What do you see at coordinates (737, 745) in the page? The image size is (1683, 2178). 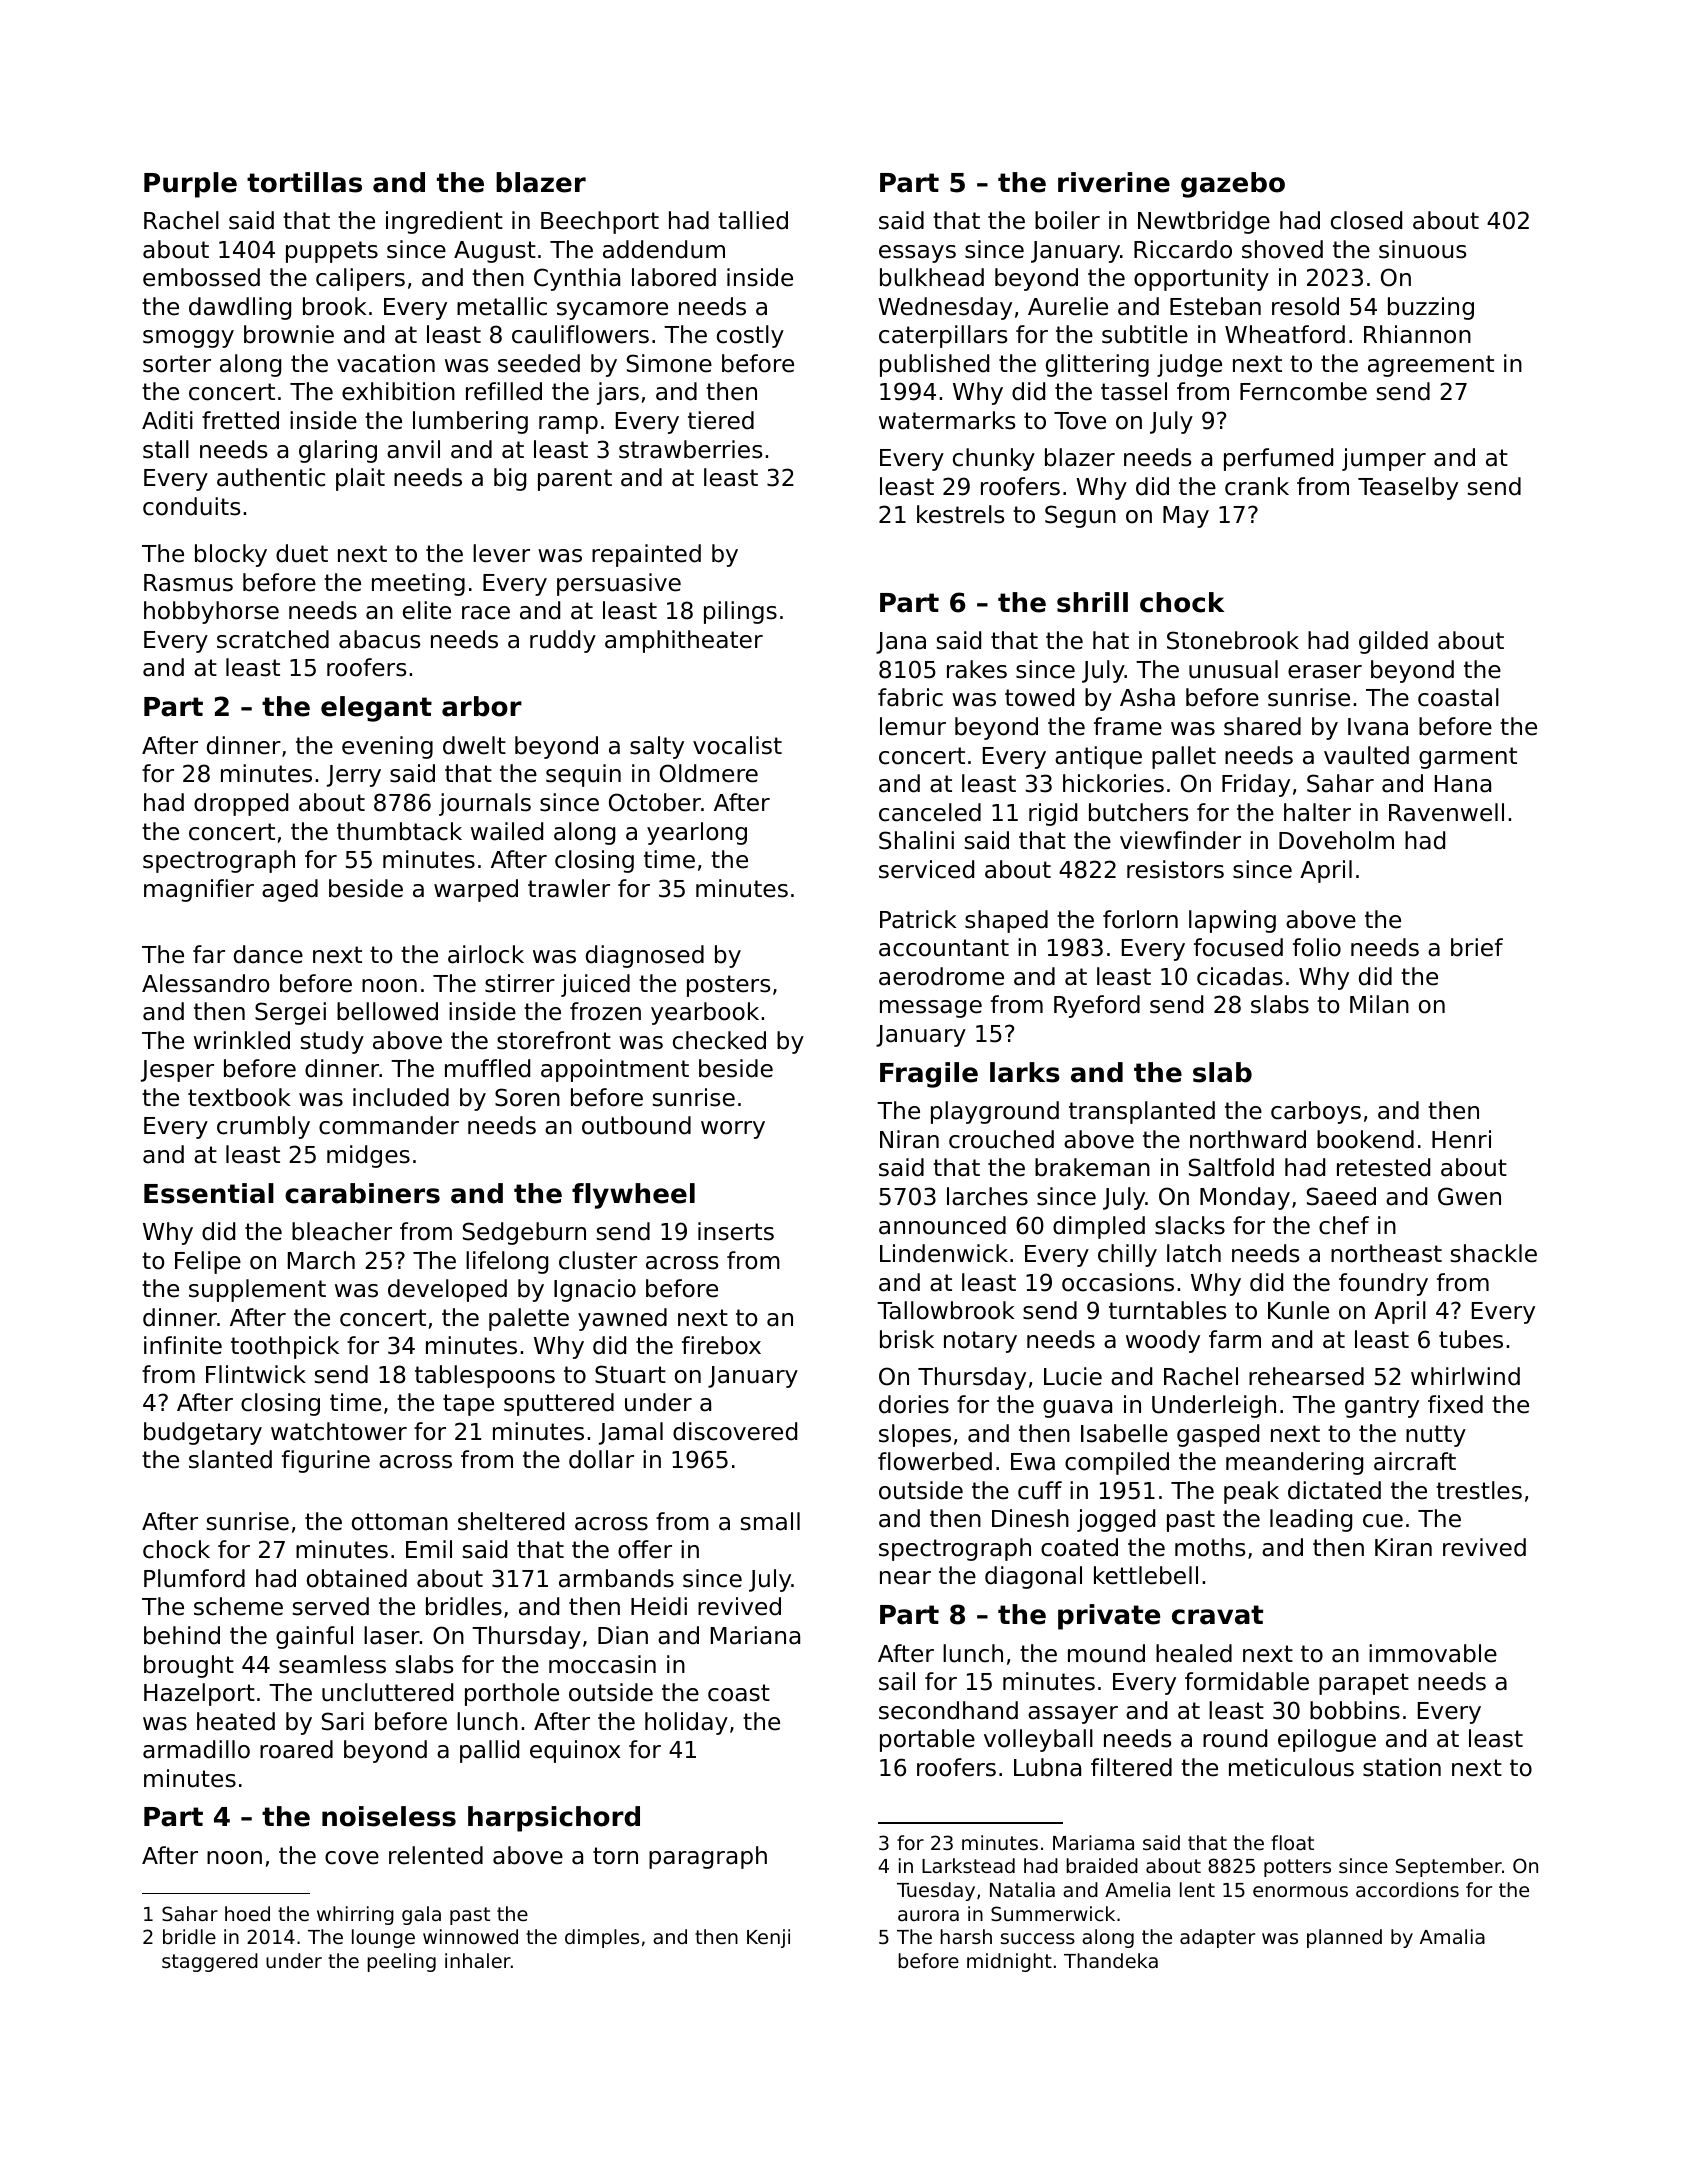 I see `vocalist` at bounding box center [737, 745].
